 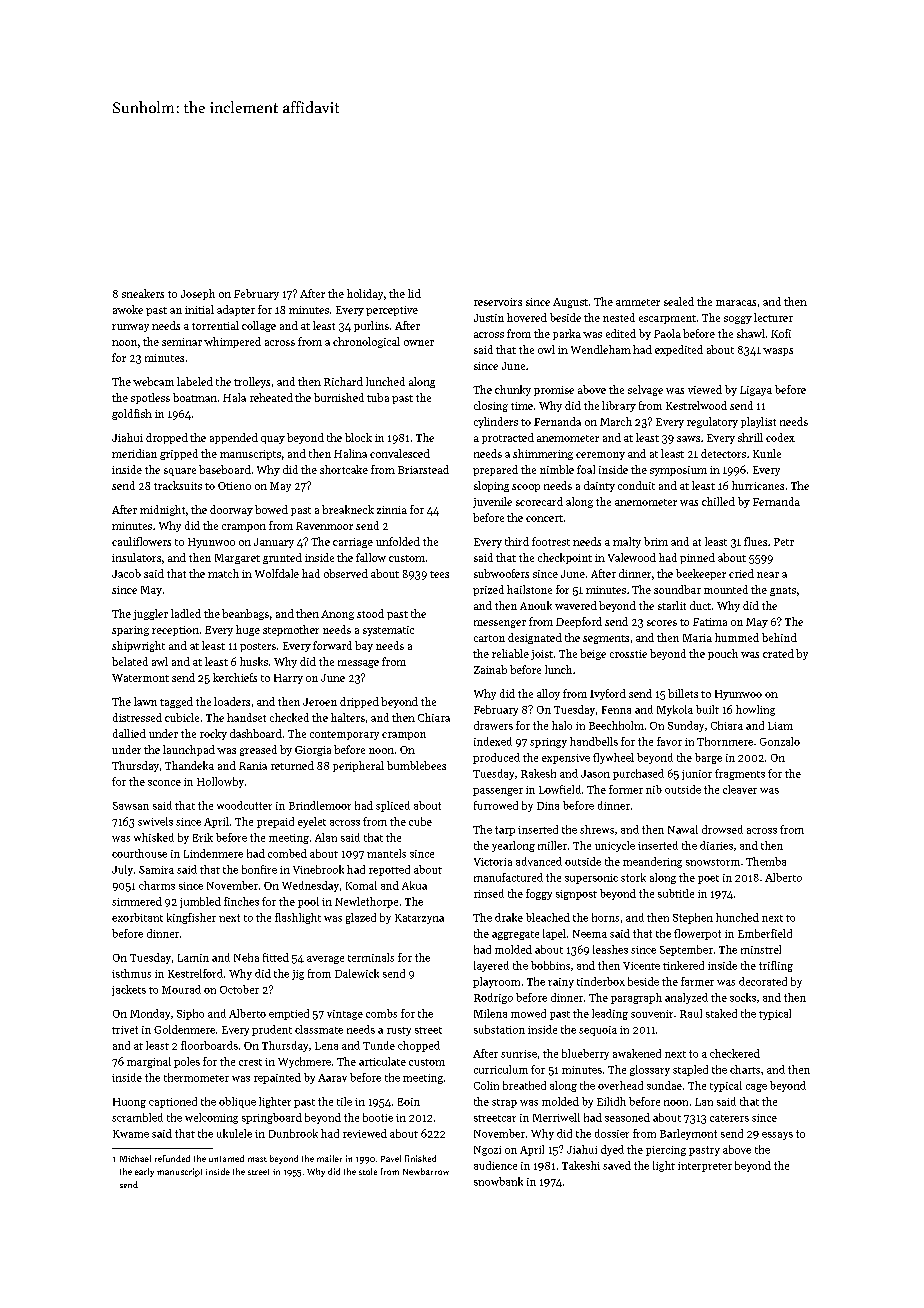 What do you see at coordinates (137, 917) in the page?
I see `exorbitant` at bounding box center [137, 917].
